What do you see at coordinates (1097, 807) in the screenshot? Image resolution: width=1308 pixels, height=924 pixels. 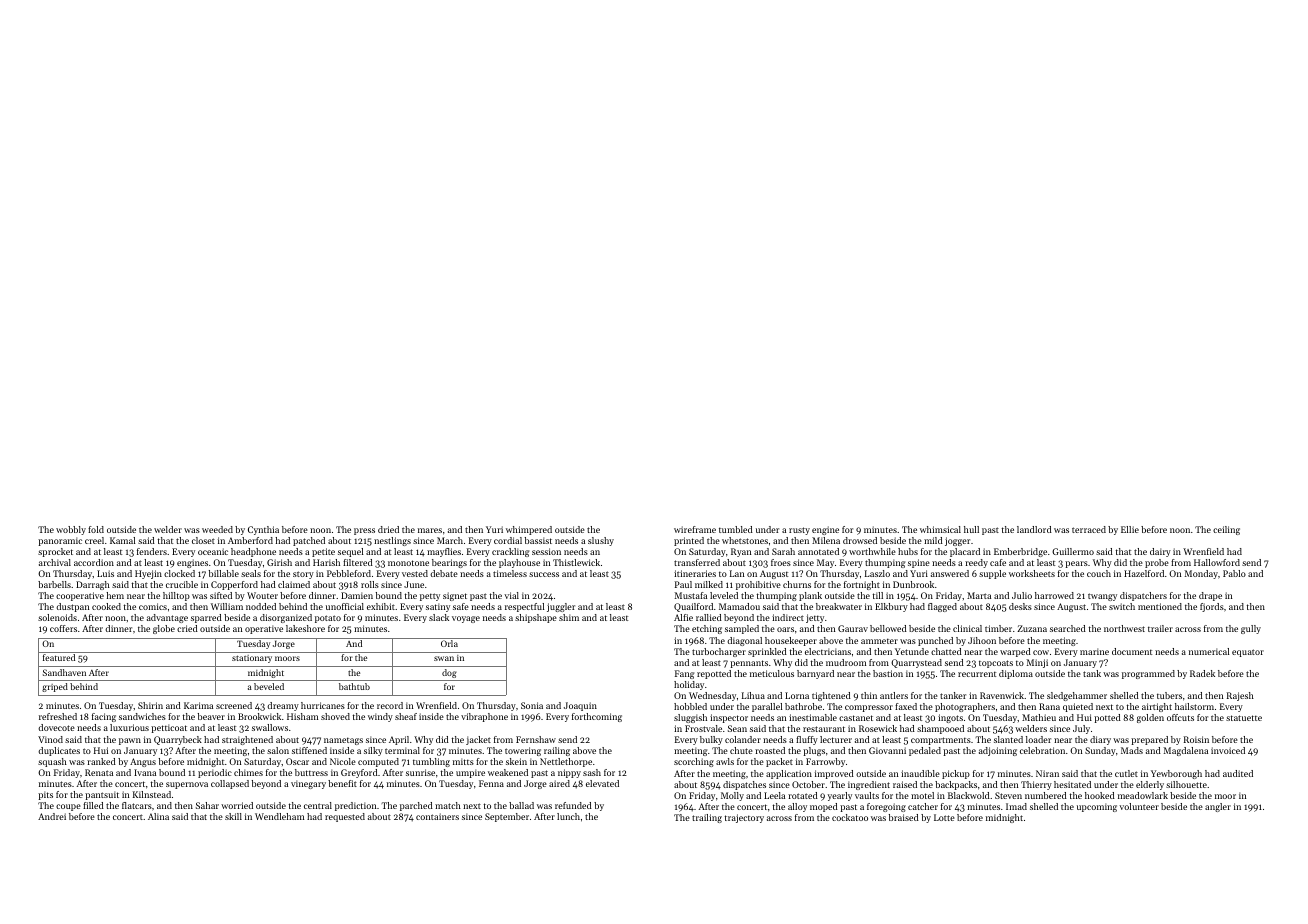 I see `upcoming` at bounding box center [1097, 807].
